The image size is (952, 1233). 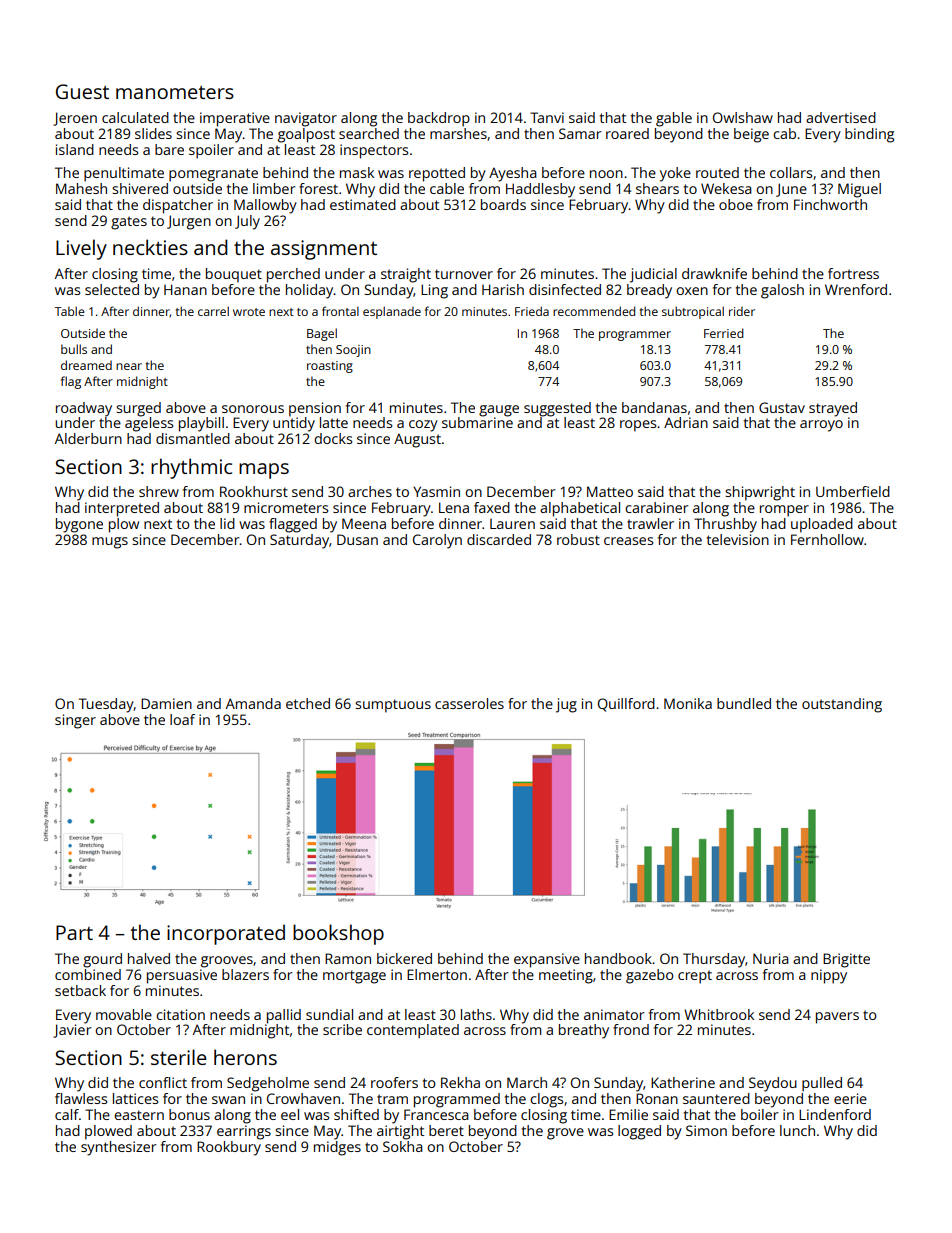 What do you see at coordinates (578, 539) in the document?
I see `robust` at bounding box center [578, 539].
